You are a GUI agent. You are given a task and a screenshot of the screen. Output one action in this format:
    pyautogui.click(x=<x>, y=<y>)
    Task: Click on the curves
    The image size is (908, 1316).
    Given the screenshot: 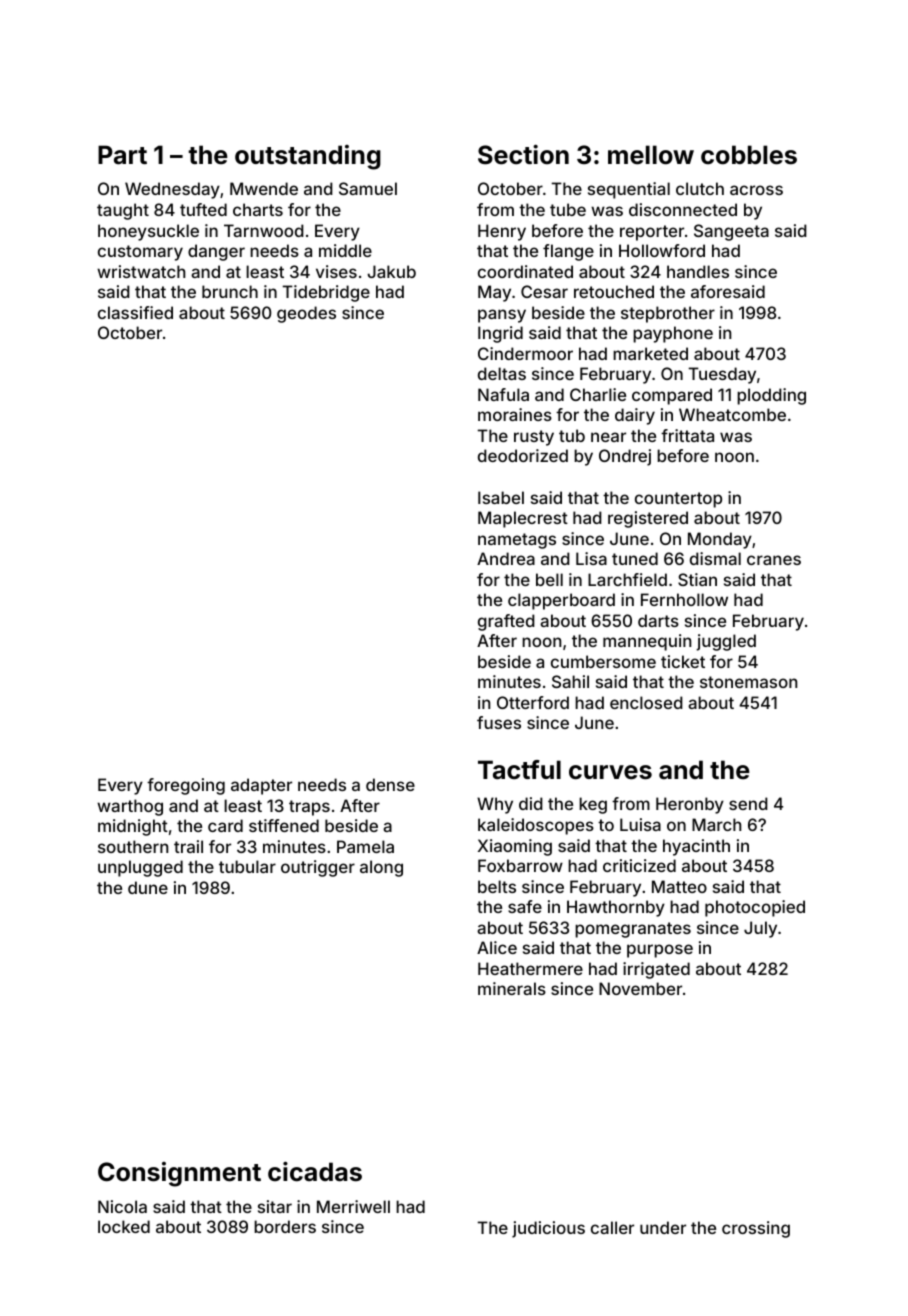 What is the action you would take?
    pyautogui.click(x=610, y=772)
